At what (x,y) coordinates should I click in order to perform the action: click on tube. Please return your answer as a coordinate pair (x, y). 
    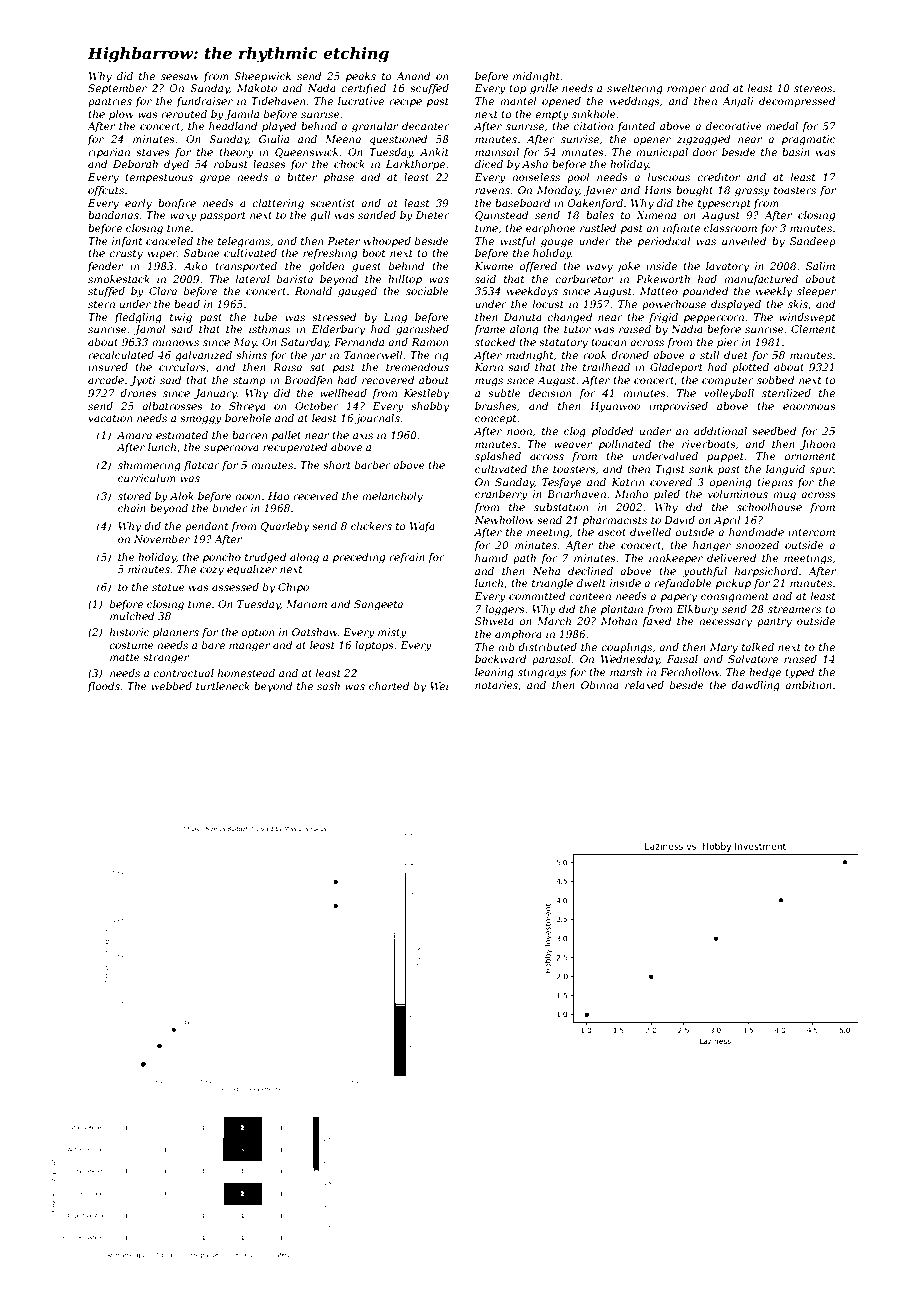
    Looking at the image, I should click on (265, 317).
